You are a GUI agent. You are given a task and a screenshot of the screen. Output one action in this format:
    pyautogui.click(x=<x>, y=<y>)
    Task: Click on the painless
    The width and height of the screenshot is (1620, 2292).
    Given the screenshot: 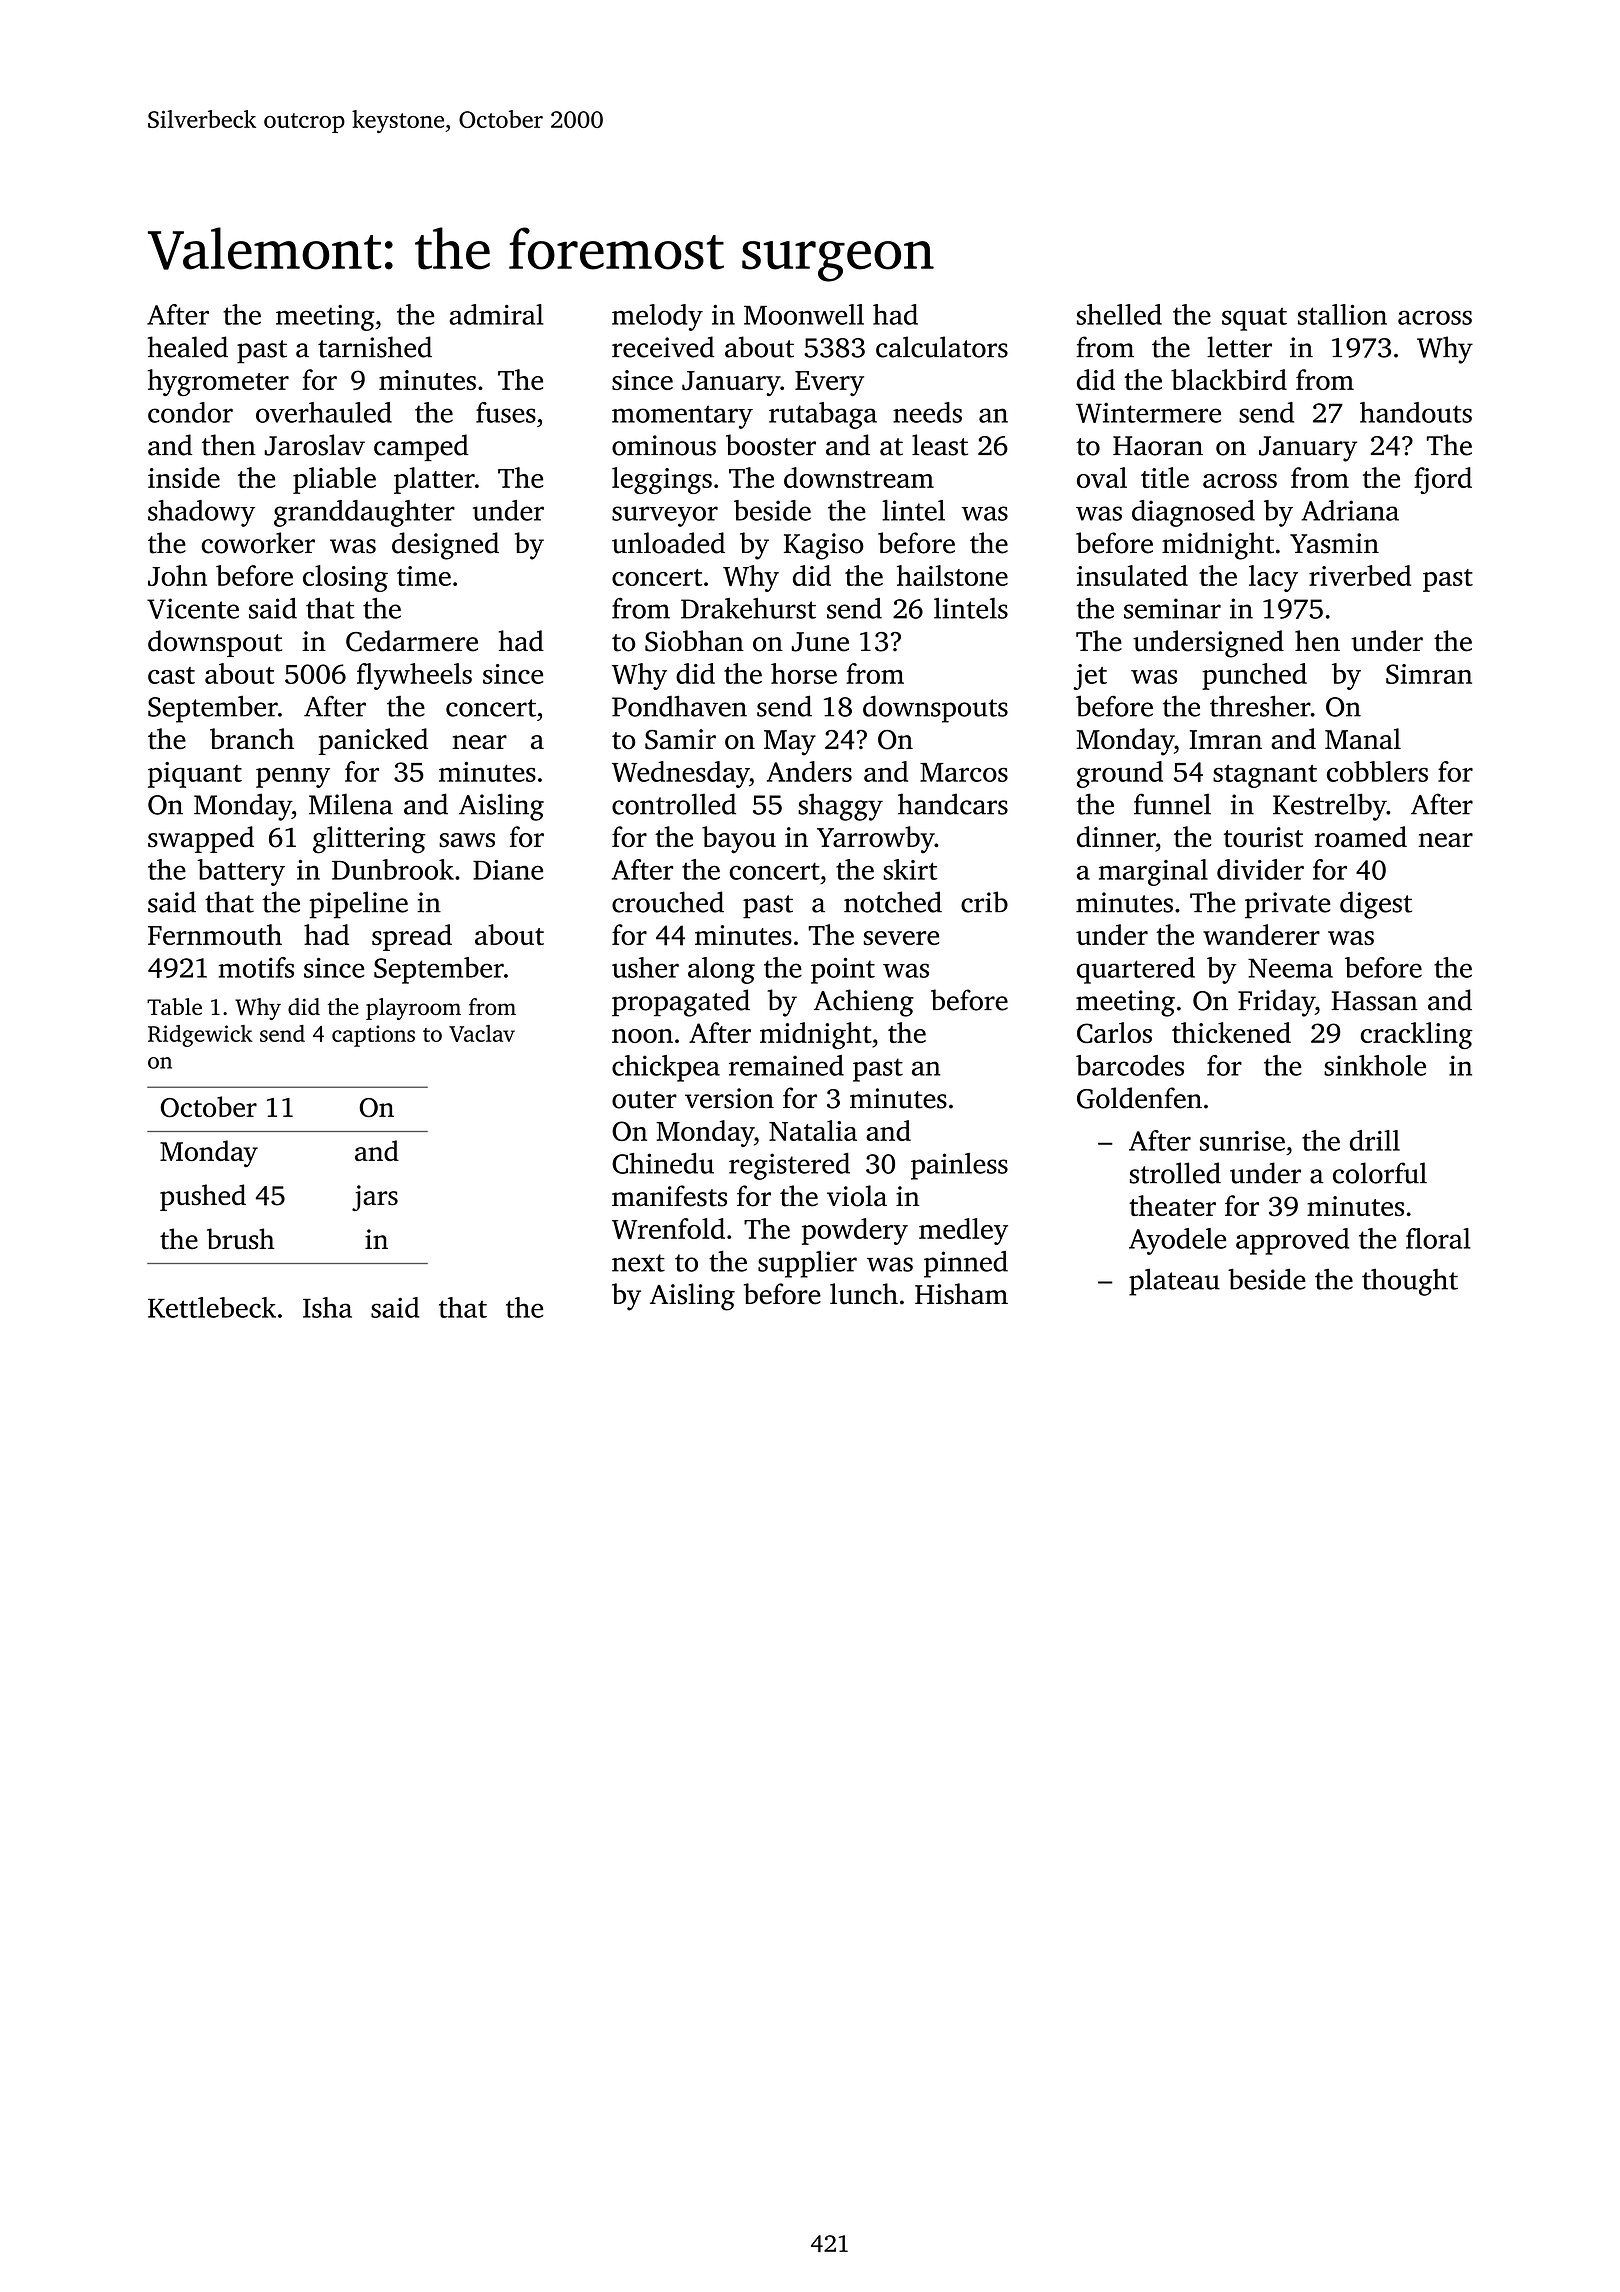 What is the action you would take?
    pyautogui.click(x=959, y=1166)
